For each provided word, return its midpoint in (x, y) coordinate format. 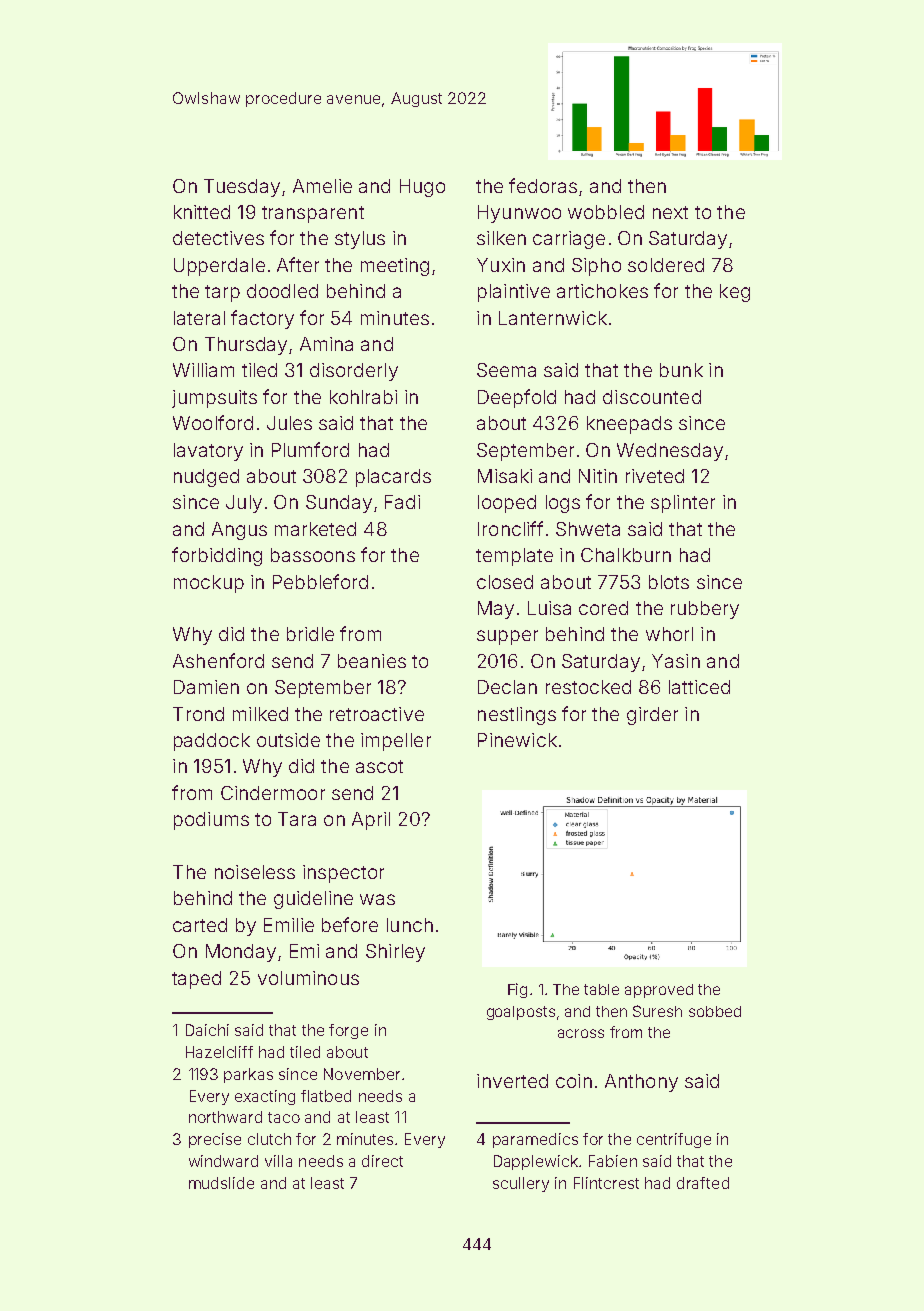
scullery (521, 1184)
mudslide (221, 1183)
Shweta (588, 529)
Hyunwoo (519, 214)
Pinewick (517, 740)
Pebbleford (320, 581)
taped (196, 980)
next (670, 212)
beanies (372, 661)
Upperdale (219, 267)
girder (652, 716)
